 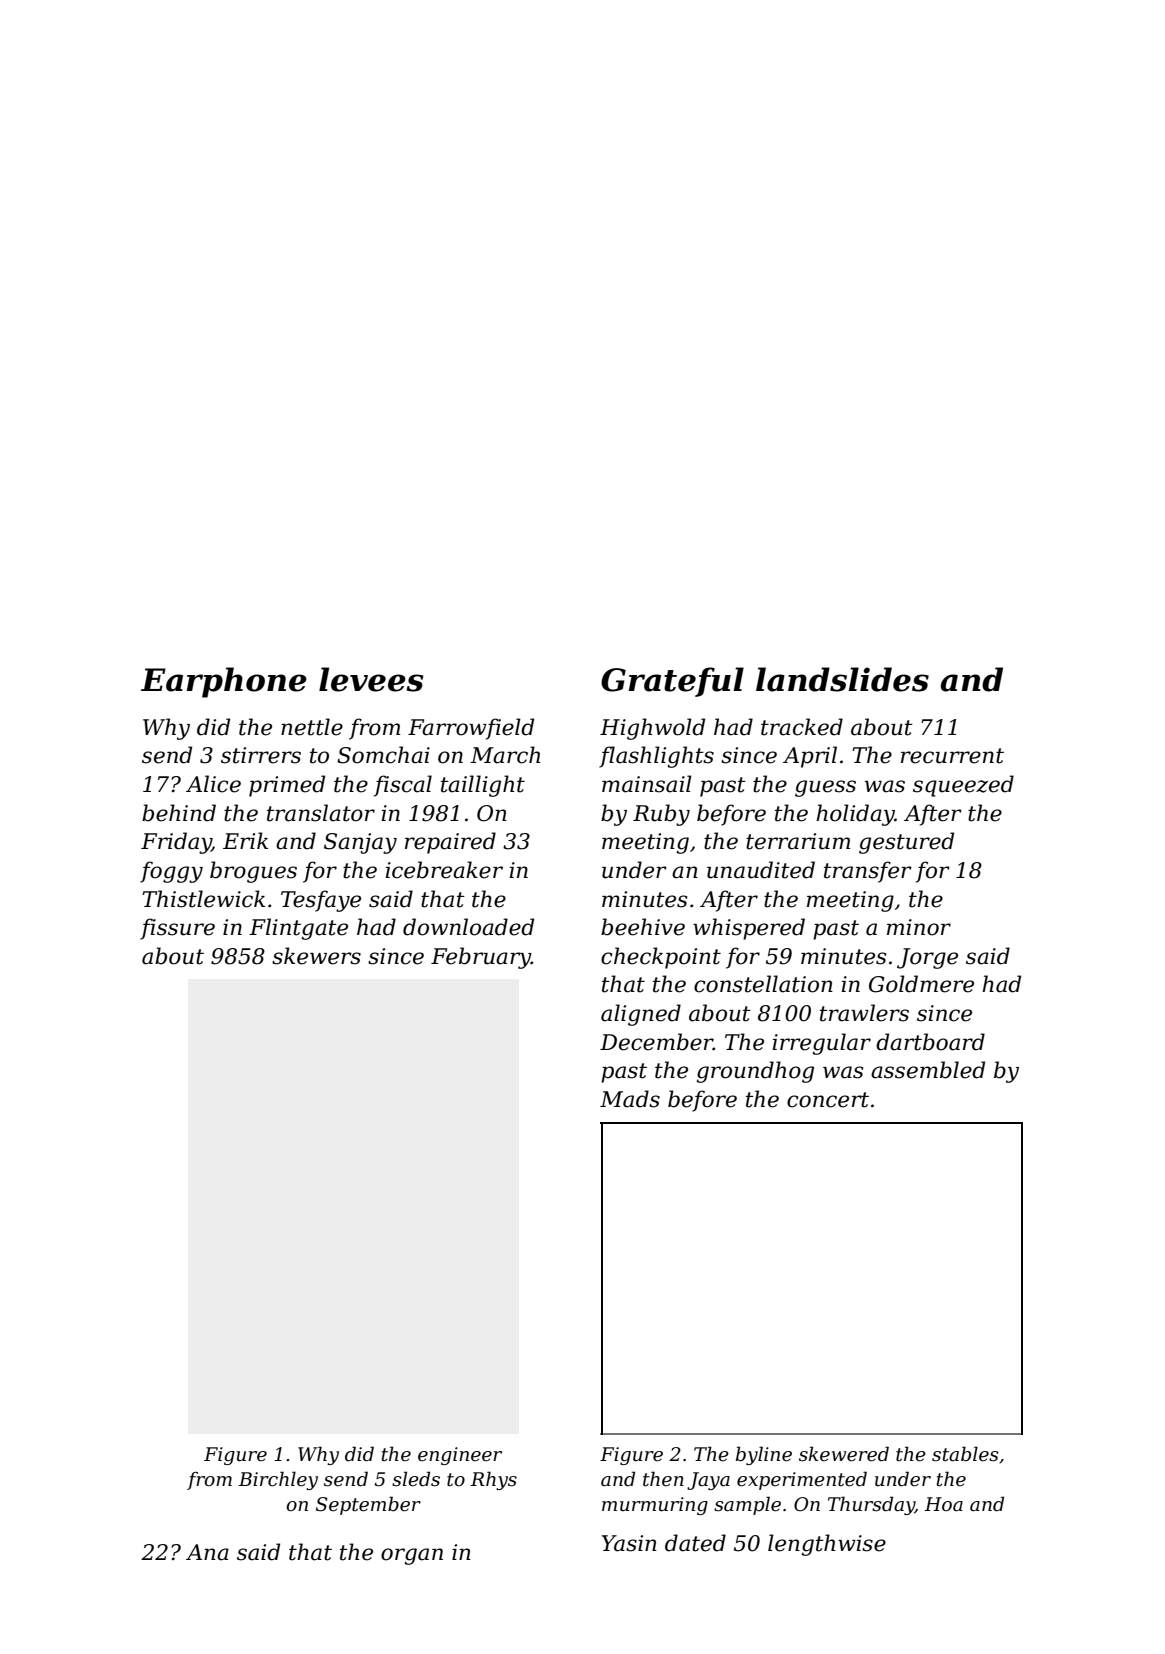 I want to click on Mads, so click(x=630, y=1099).
